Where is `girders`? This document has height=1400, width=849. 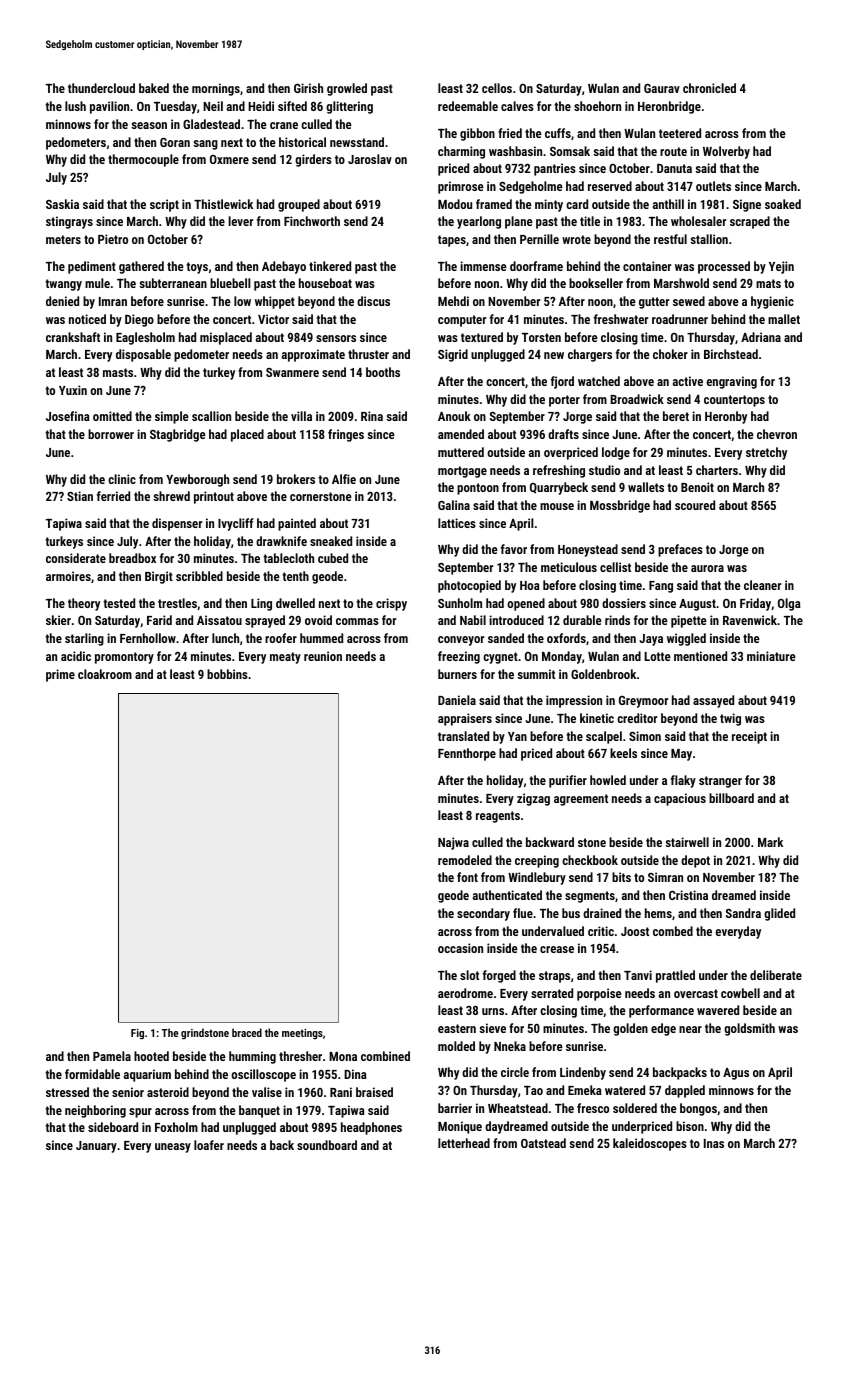
girders is located at coordinates (313, 160).
